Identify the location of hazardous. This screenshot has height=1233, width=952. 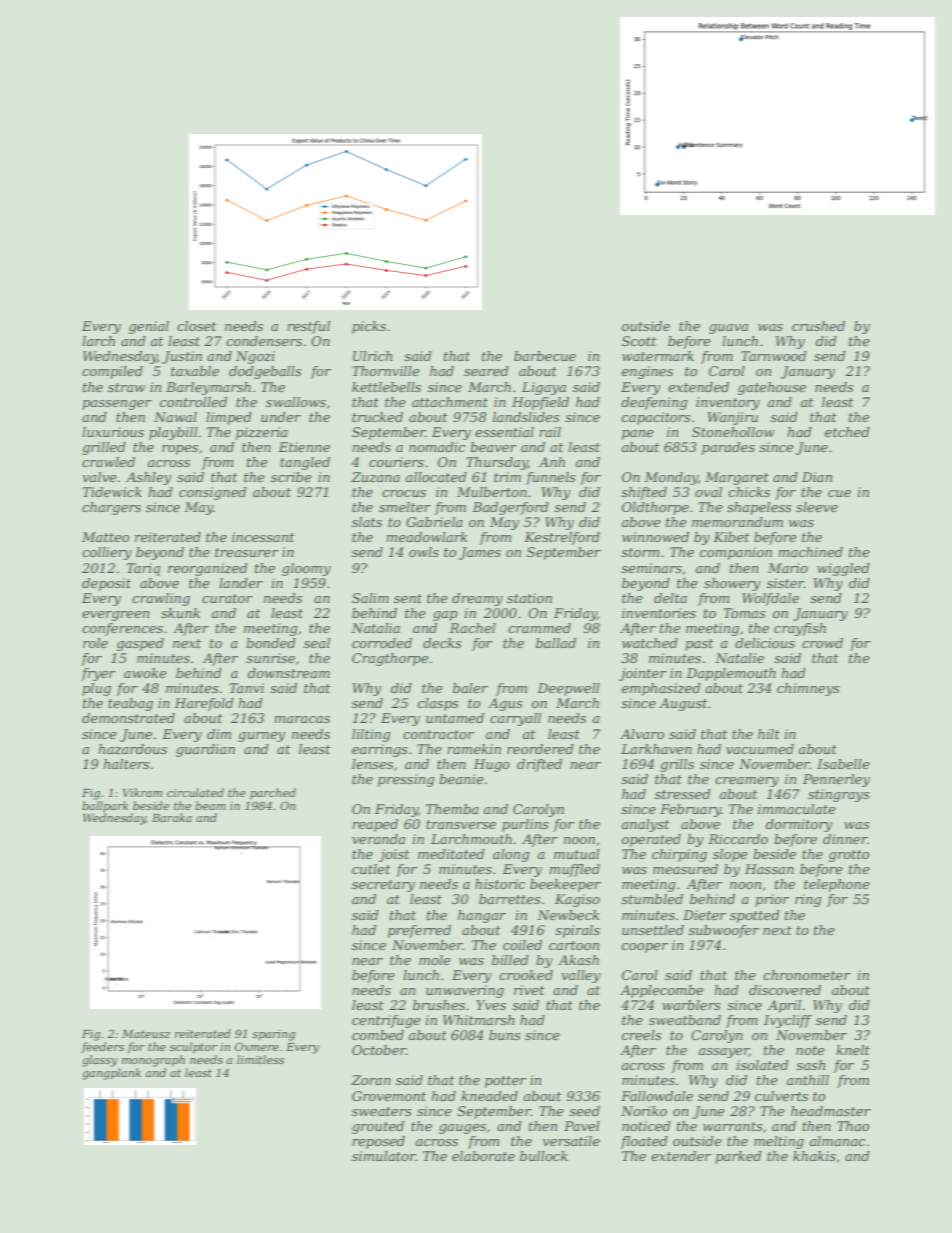
(132, 749).
